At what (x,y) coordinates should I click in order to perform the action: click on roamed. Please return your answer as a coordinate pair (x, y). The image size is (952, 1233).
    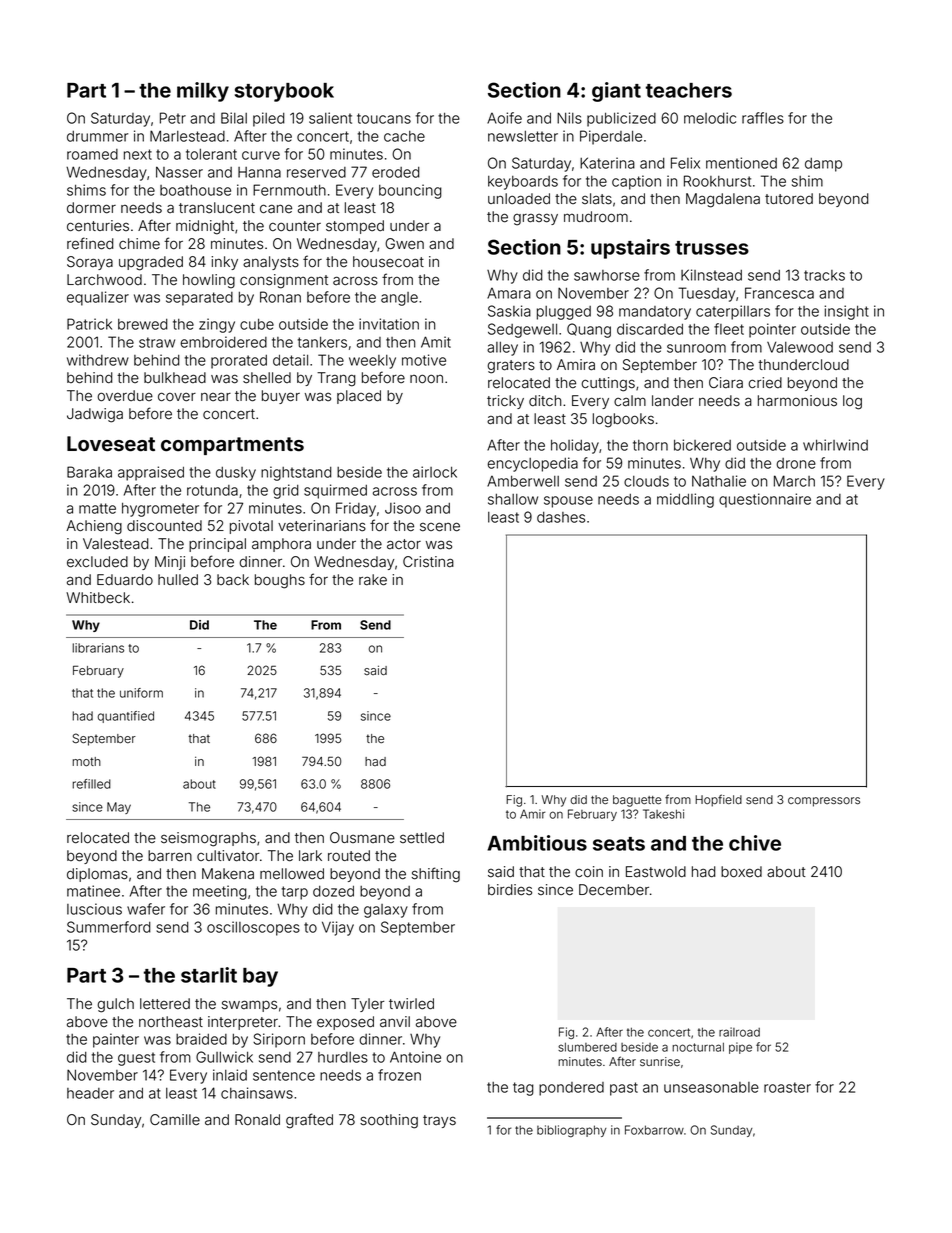
    Looking at the image, I should click on (92, 154).
